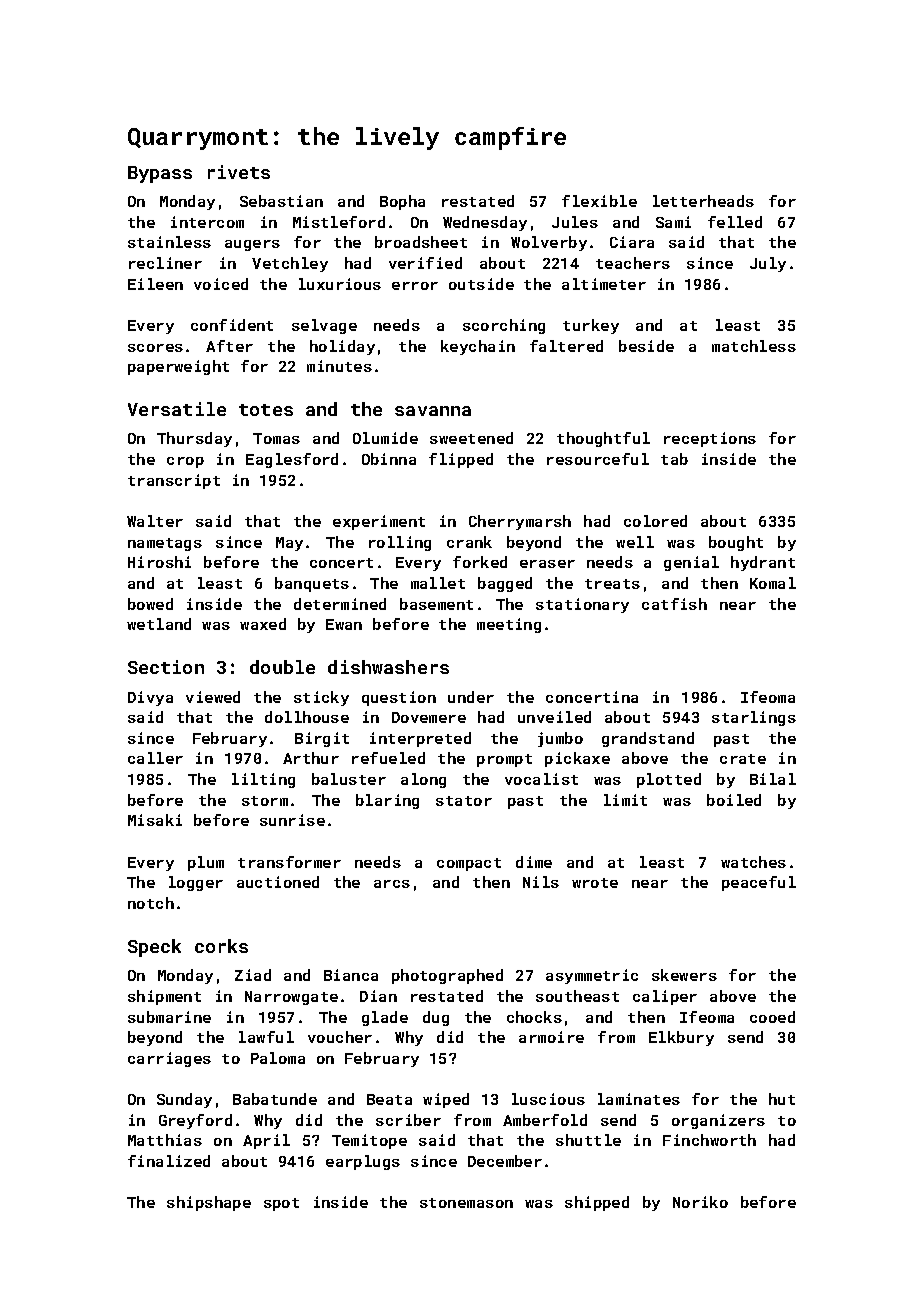 The width and height of the screenshot is (924, 1314). Describe the element at coordinates (603, 439) in the screenshot. I see `thoughtful` at that location.
